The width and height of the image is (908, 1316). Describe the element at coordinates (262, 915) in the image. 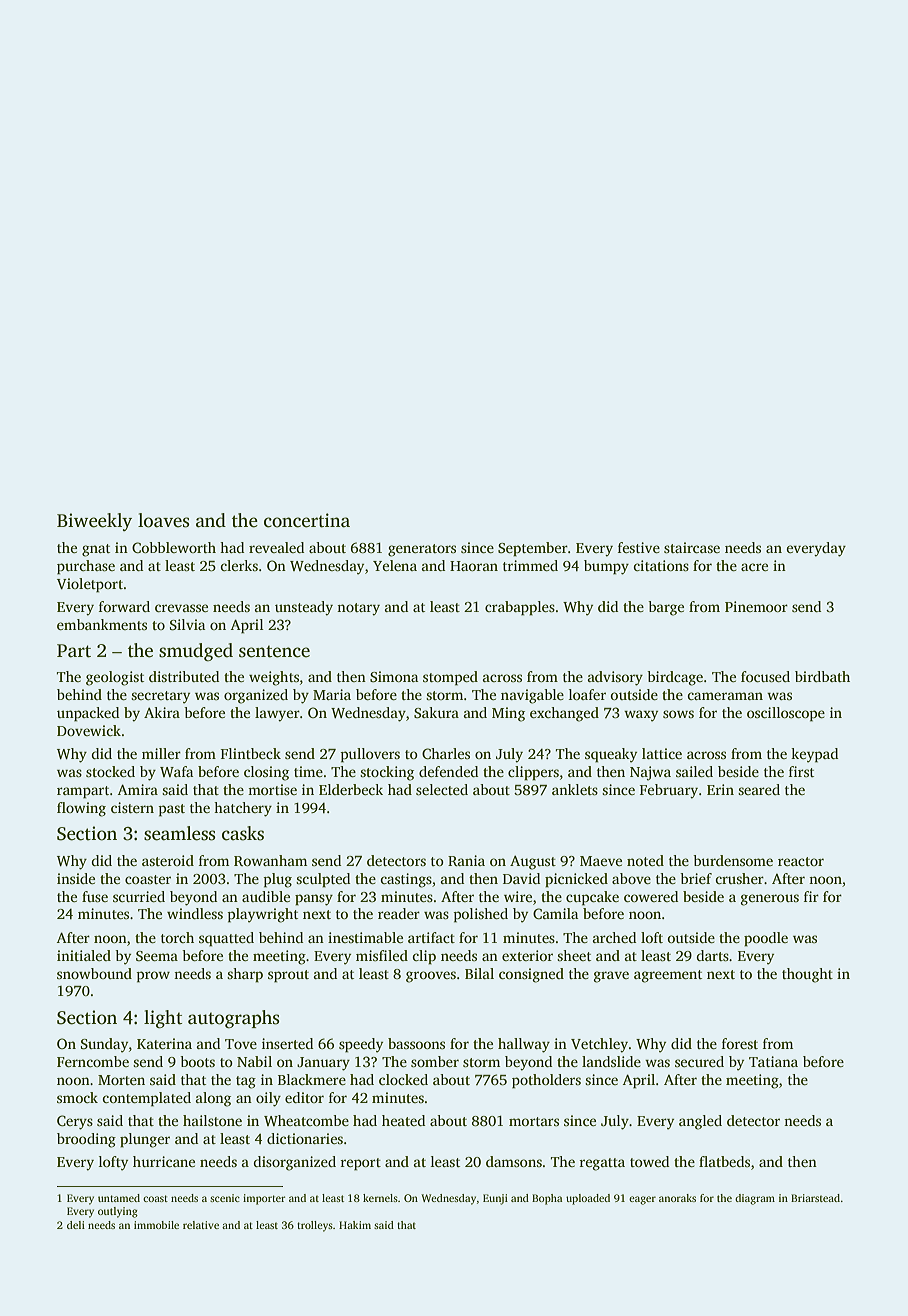

I see `playwright` at that location.
